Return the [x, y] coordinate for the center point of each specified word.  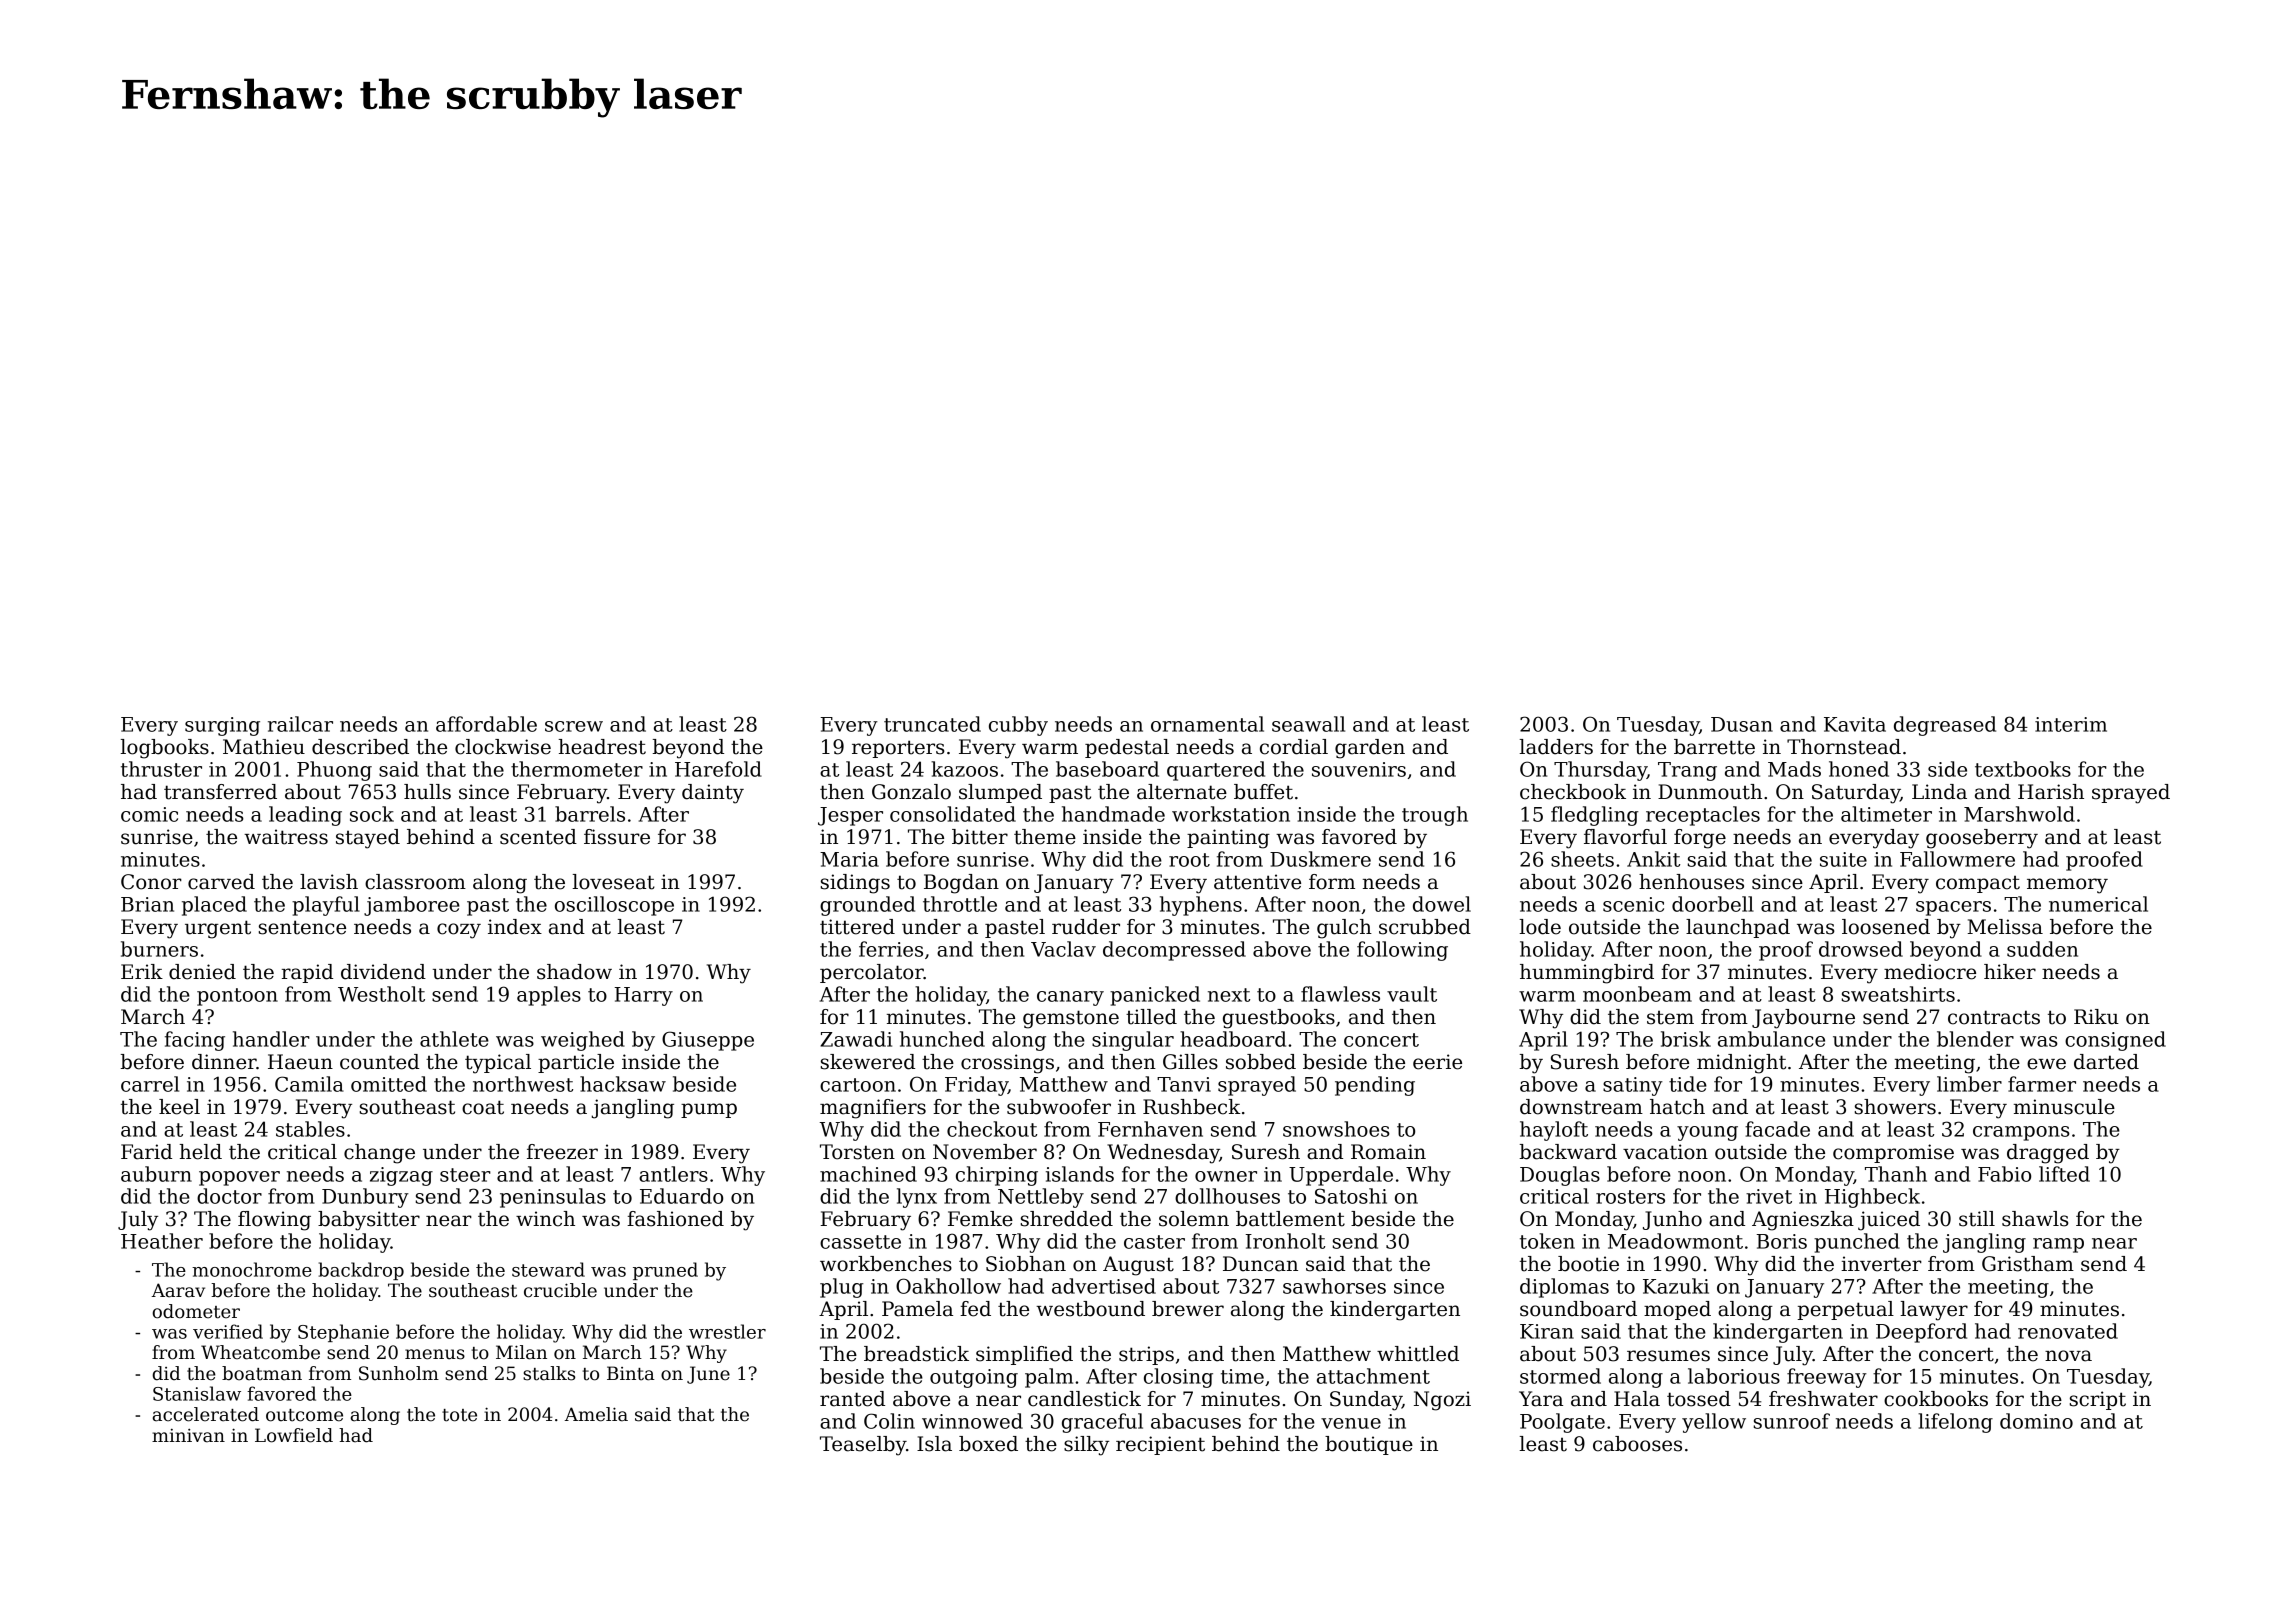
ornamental [1207, 724]
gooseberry [1982, 839]
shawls [2035, 1219]
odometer [196, 1311]
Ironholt [1285, 1241]
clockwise [503, 747]
